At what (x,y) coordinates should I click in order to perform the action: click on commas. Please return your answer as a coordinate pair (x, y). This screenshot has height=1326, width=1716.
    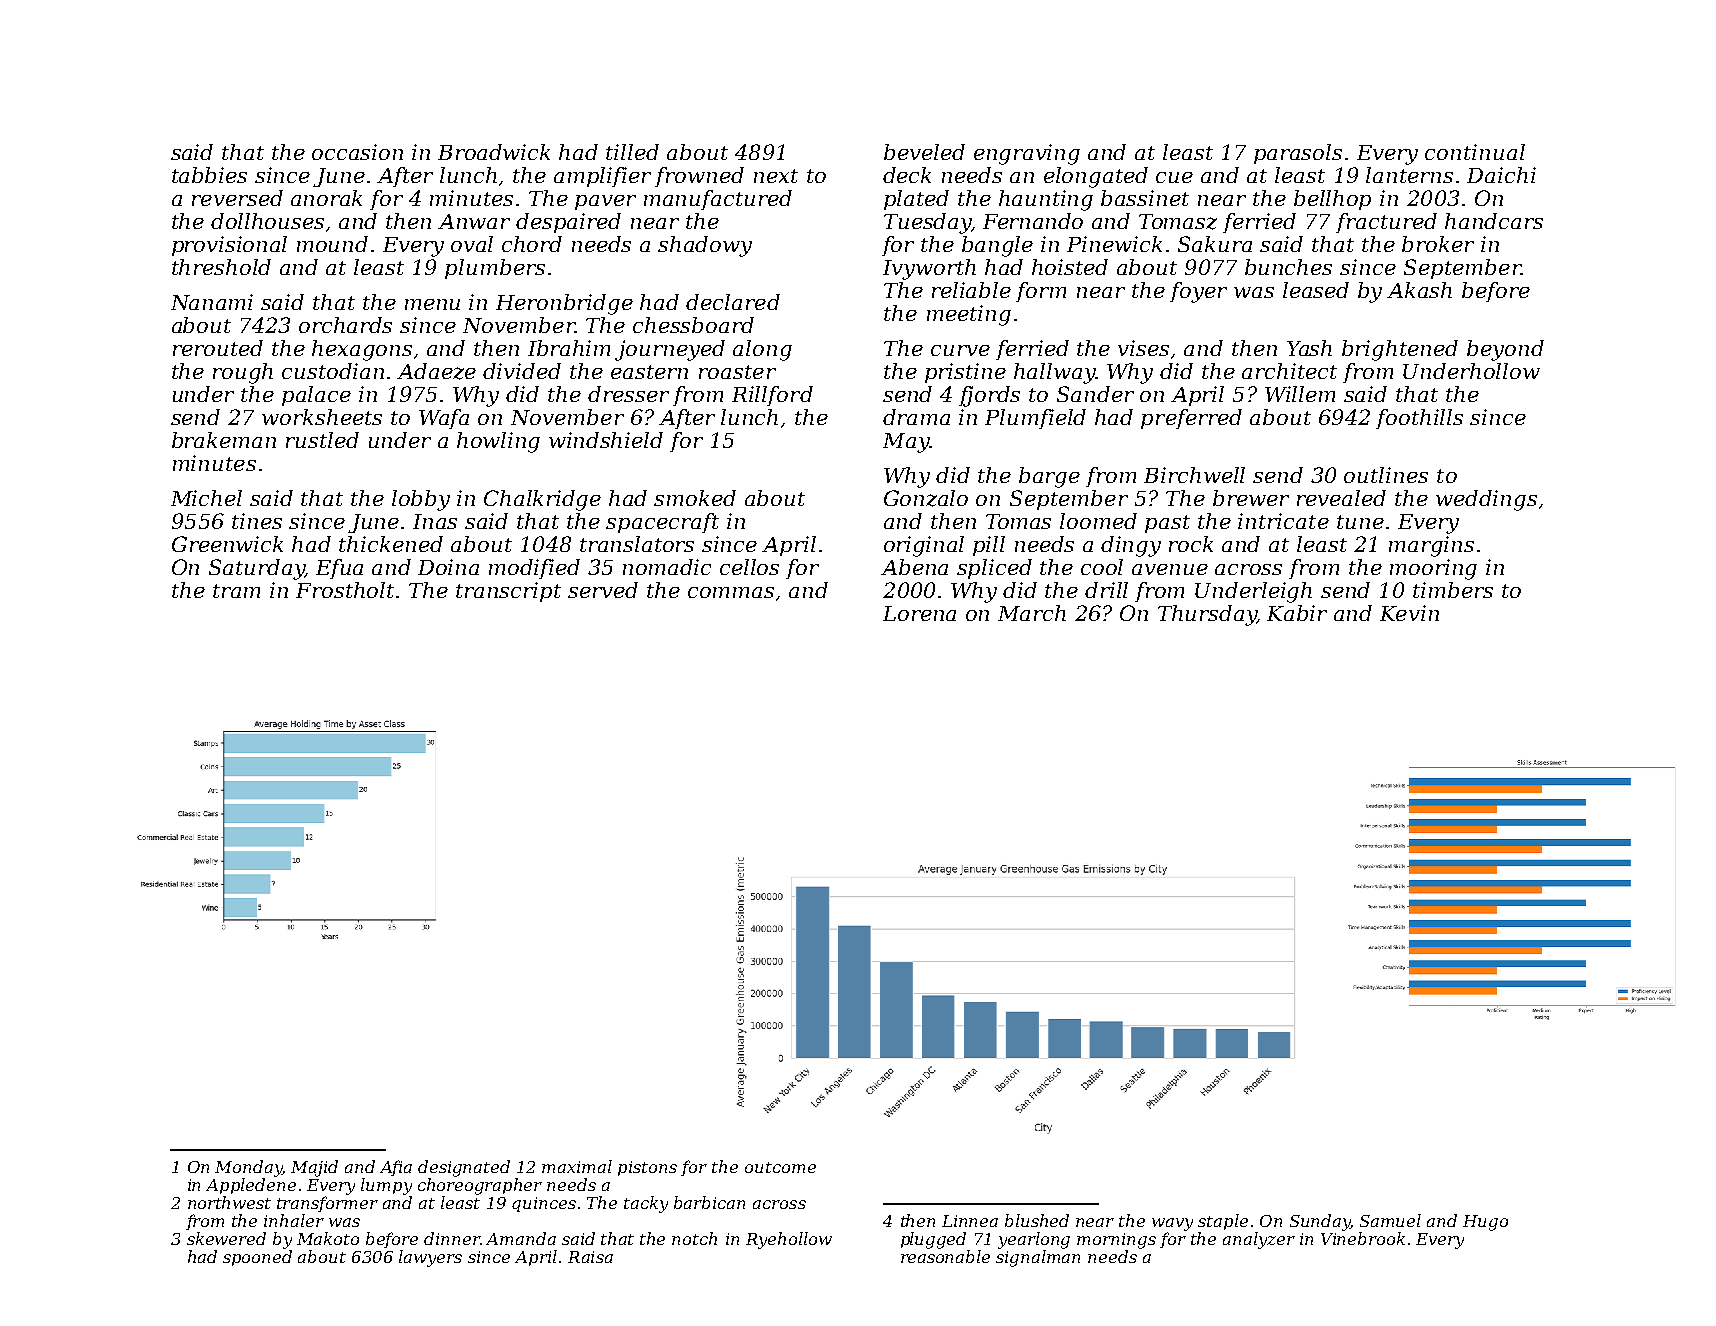
    Looking at the image, I should click on (731, 592).
